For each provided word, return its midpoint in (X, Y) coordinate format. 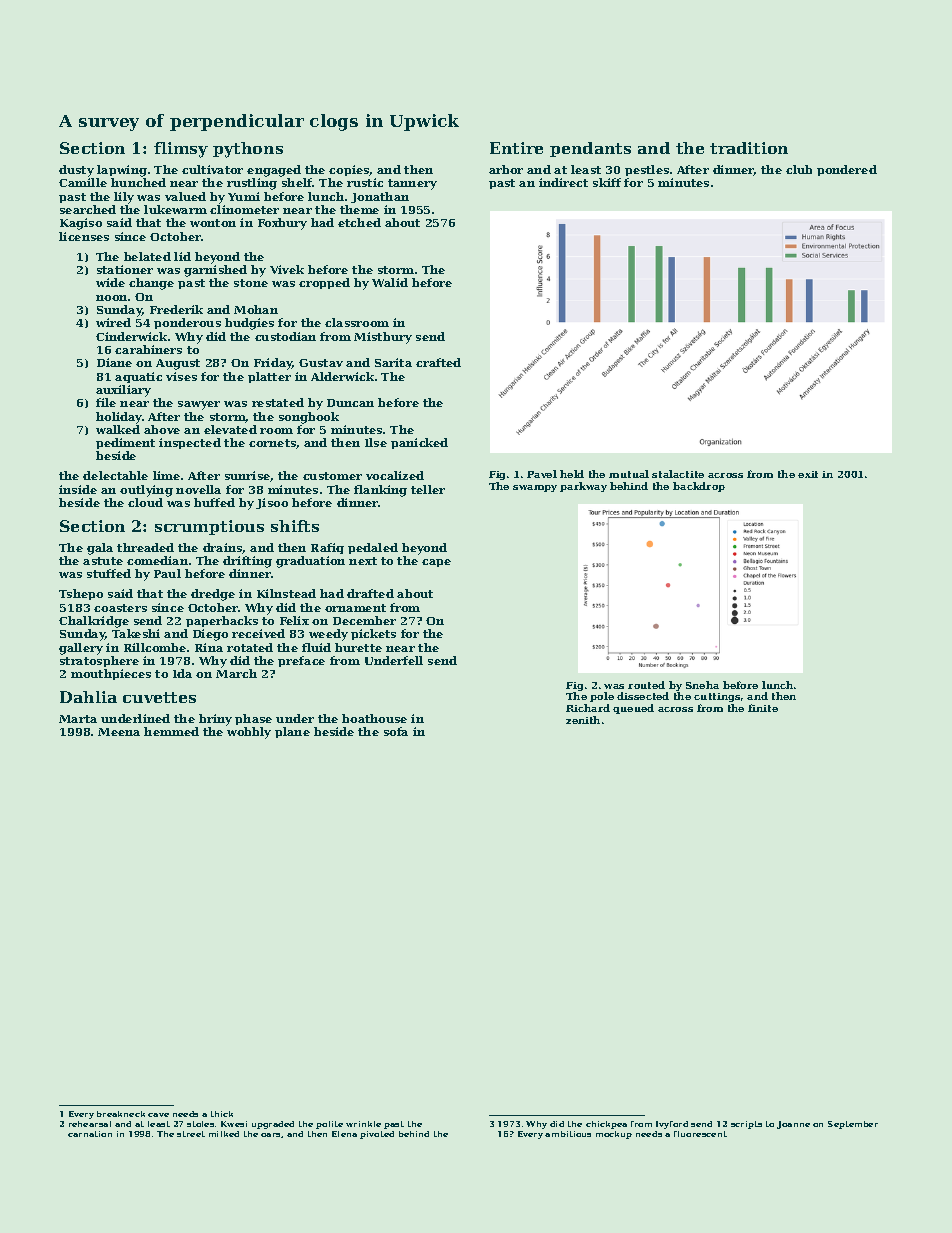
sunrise (247, 475)
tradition (749, 148)
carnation (90, 1134)
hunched (138, 182)
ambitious (568, 1134)
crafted (438, 362)
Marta (78, 719)
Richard (588, 708)
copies (349, 170)
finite (763, 708)
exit (808, 474)
